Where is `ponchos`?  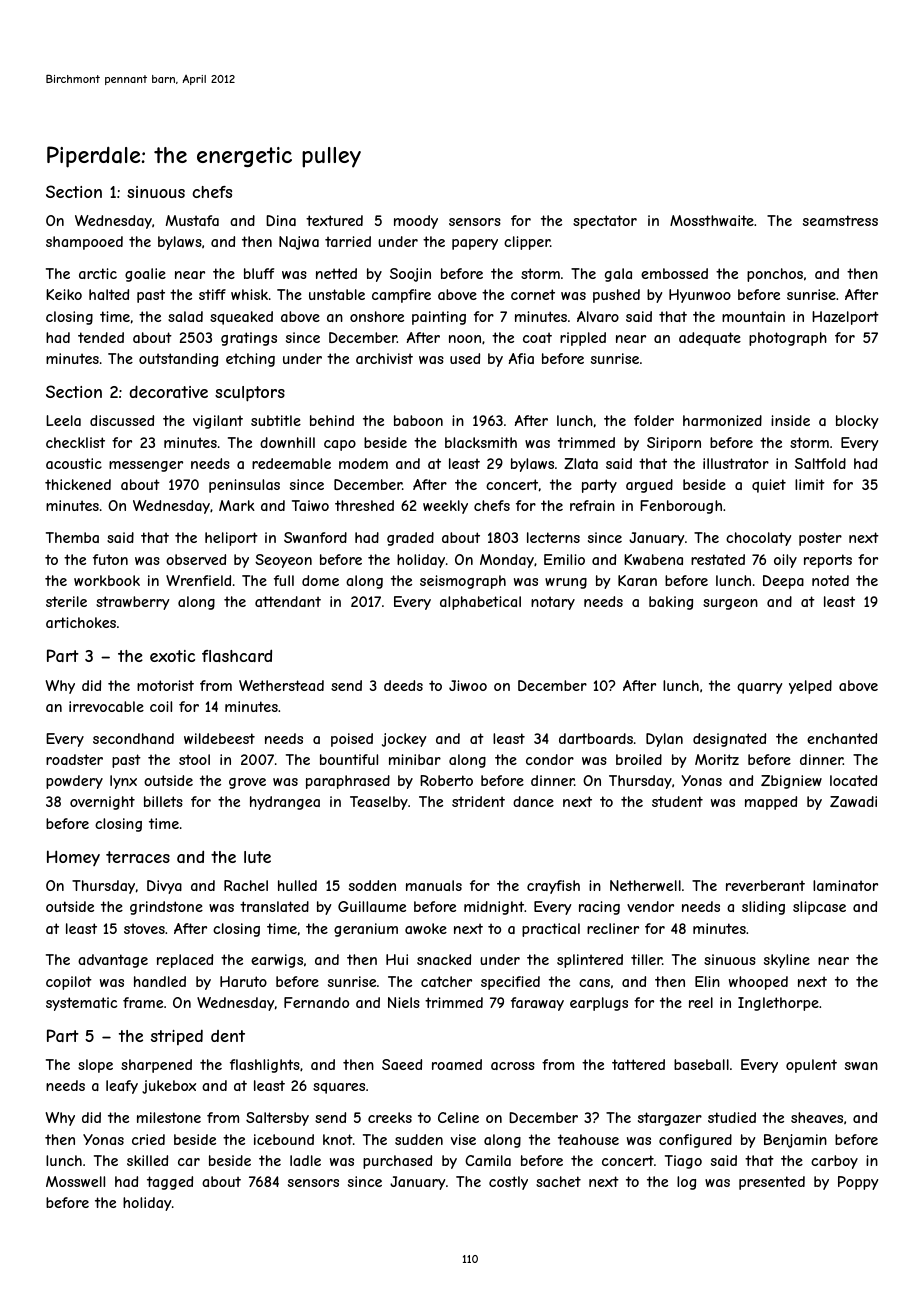 ponchos is located at coordinates (775, 275).
